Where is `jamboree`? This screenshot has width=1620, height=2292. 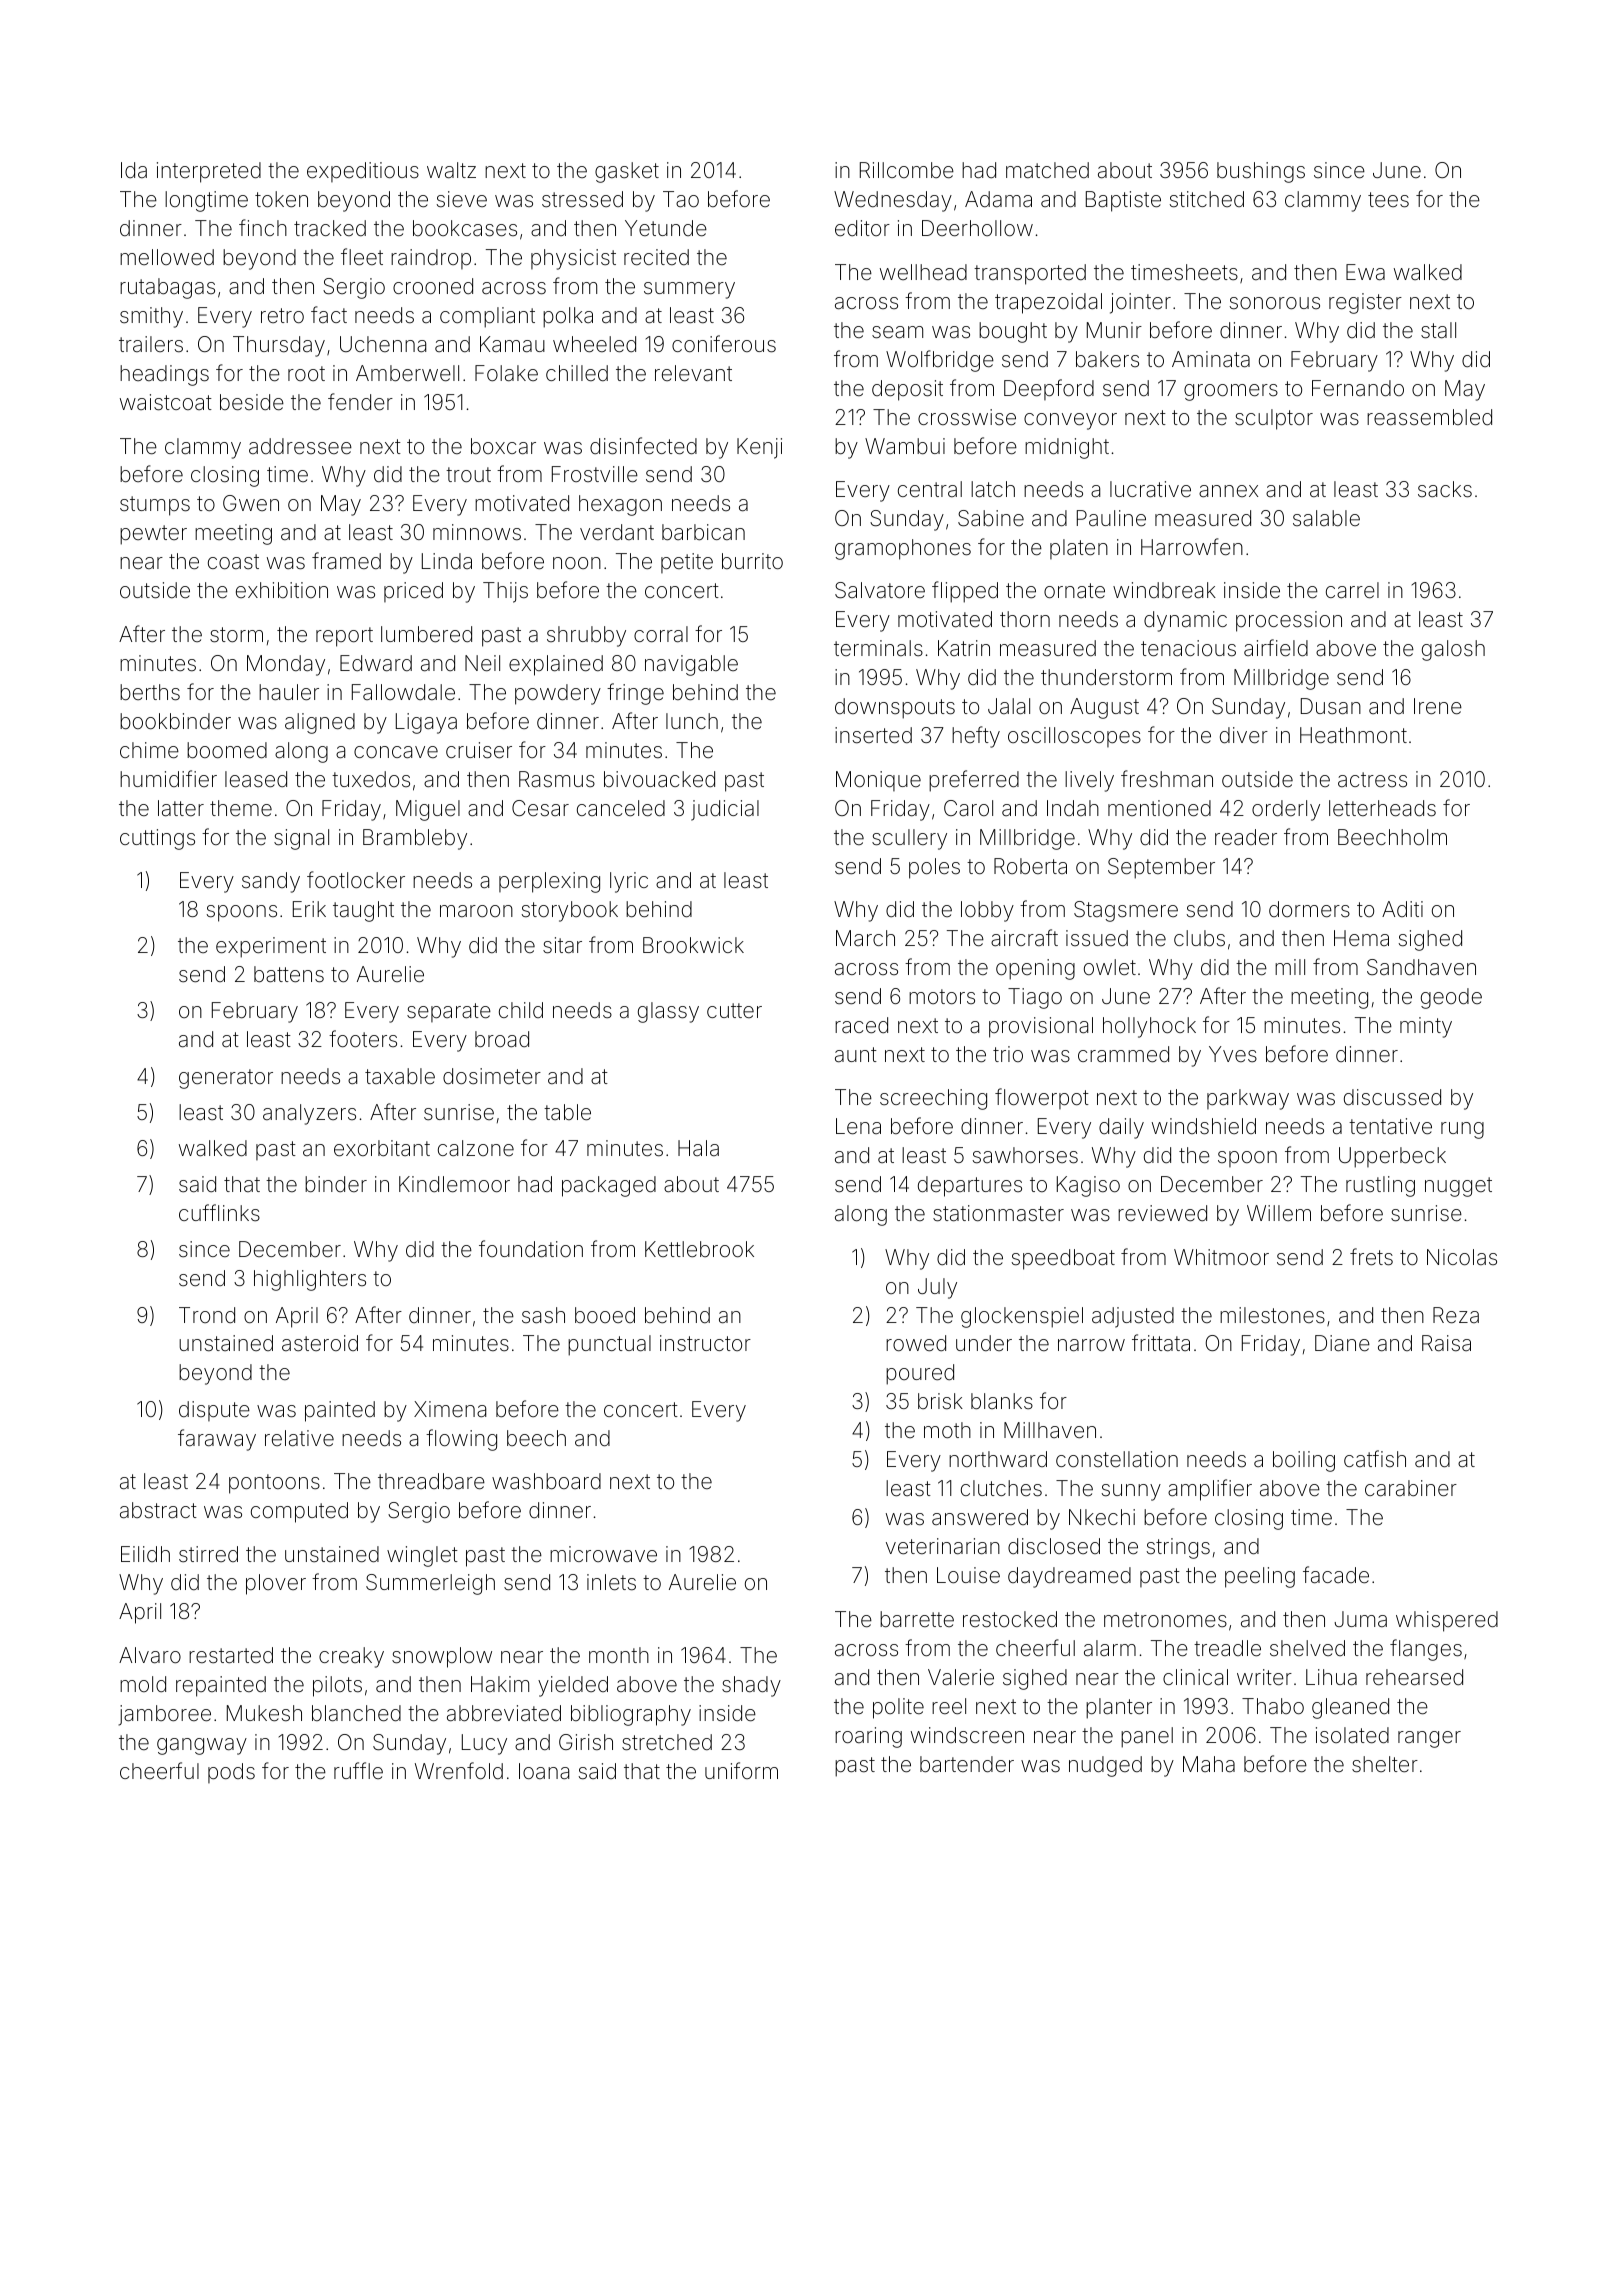 jamboree is located at coordinates (165, 1715).
